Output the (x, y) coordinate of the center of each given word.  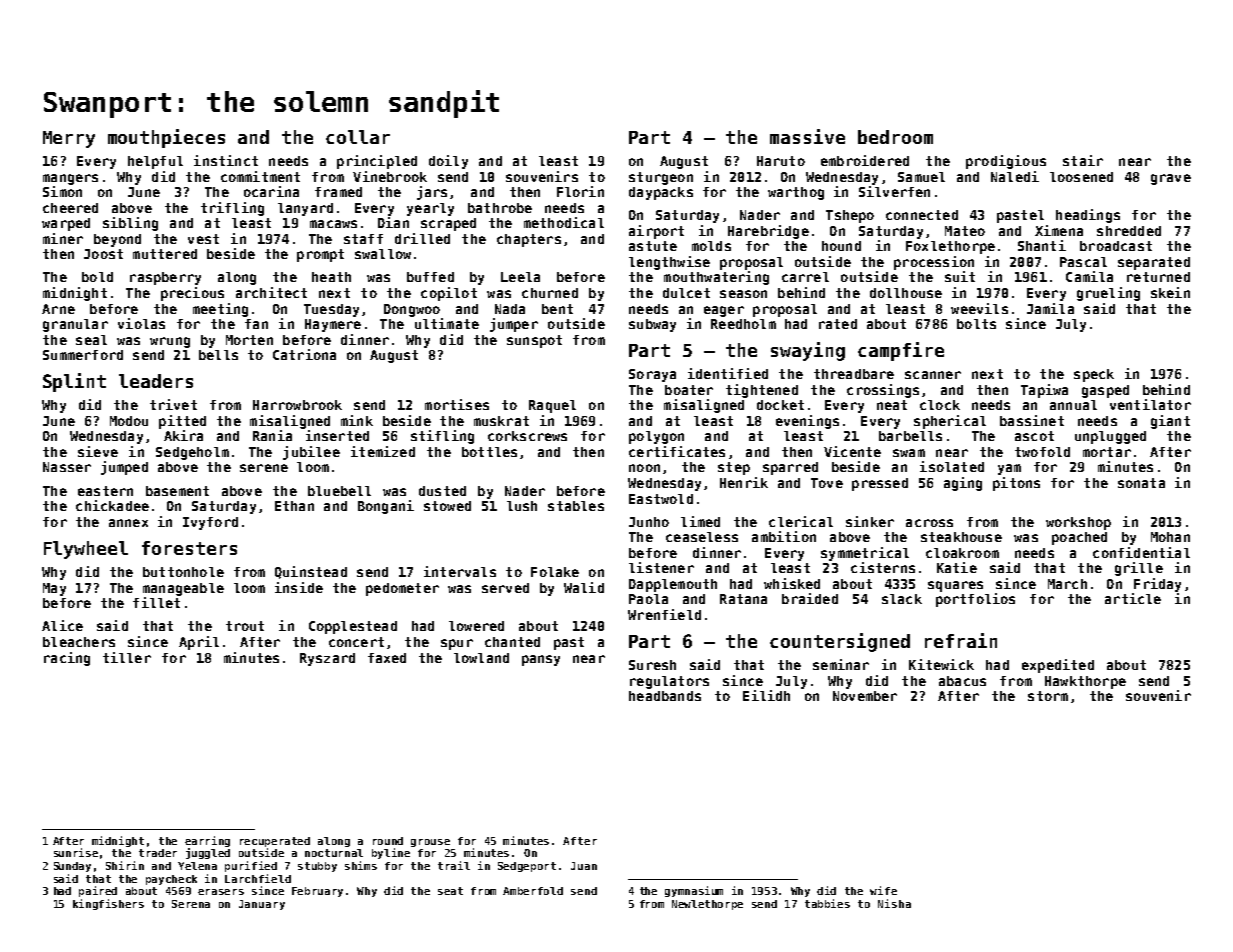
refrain (961, 640)
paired (98, 891)
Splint (74, 382)
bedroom (895, 137)
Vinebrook (390, 176)
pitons (1016, 484)
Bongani (386, 507)
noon (644, 468)
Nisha (894, 903)
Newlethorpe (707, 905)
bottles (489, 452)
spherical (950, 422)
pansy (541, 660)
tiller (127, 657)
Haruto (781, 161)
